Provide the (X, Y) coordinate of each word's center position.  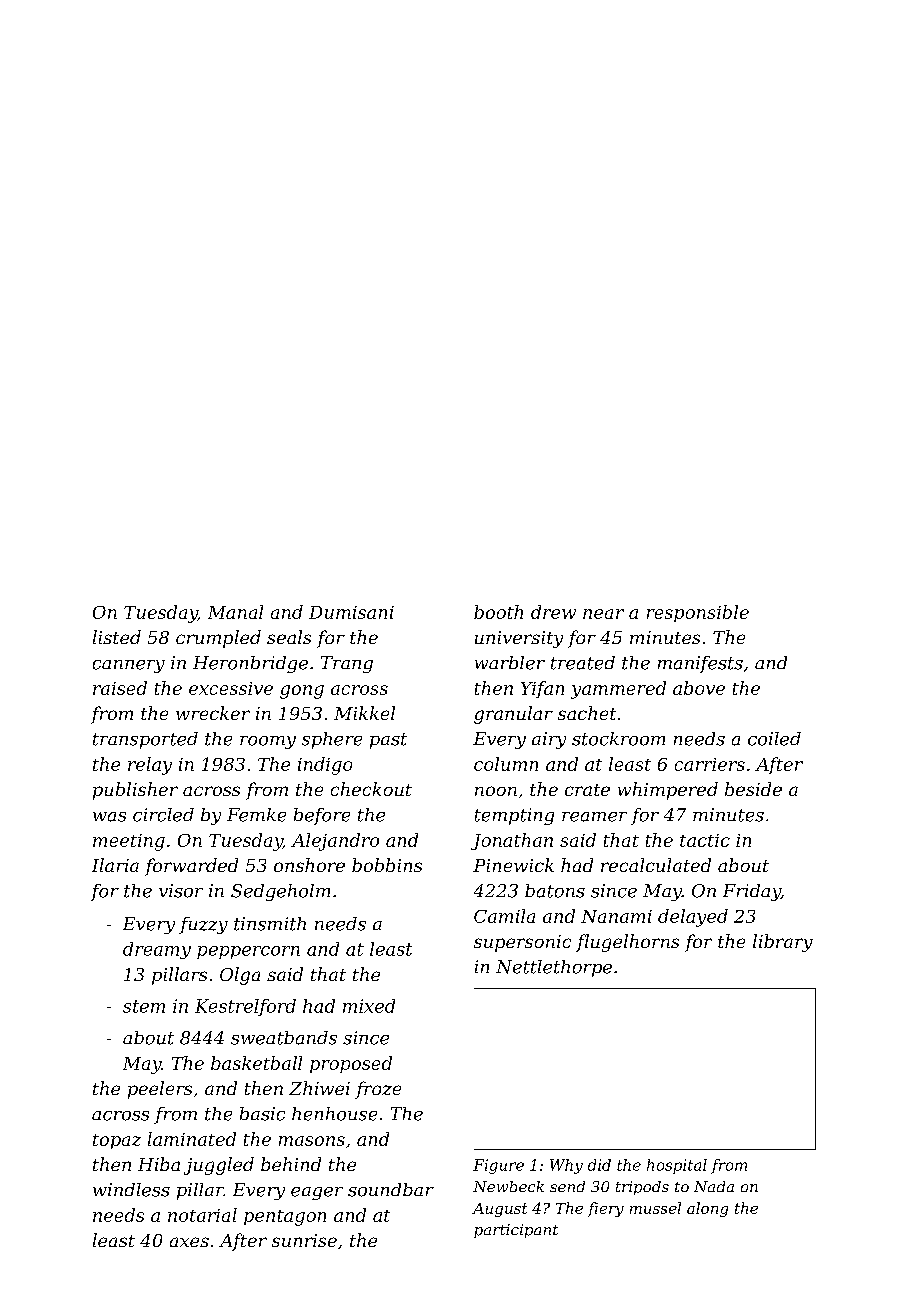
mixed (369, 1006)
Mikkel (364, 713)
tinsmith (270, 924)
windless (131, 1190)
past (388, 741)
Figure (498, 1166)
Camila (504, 916)
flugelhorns (627, 943)
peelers (160, 1090)
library (783, 943)
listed (117, 637)
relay (150, 766)
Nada (714, 1186)
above (699, 688)
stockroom (618, 739)
